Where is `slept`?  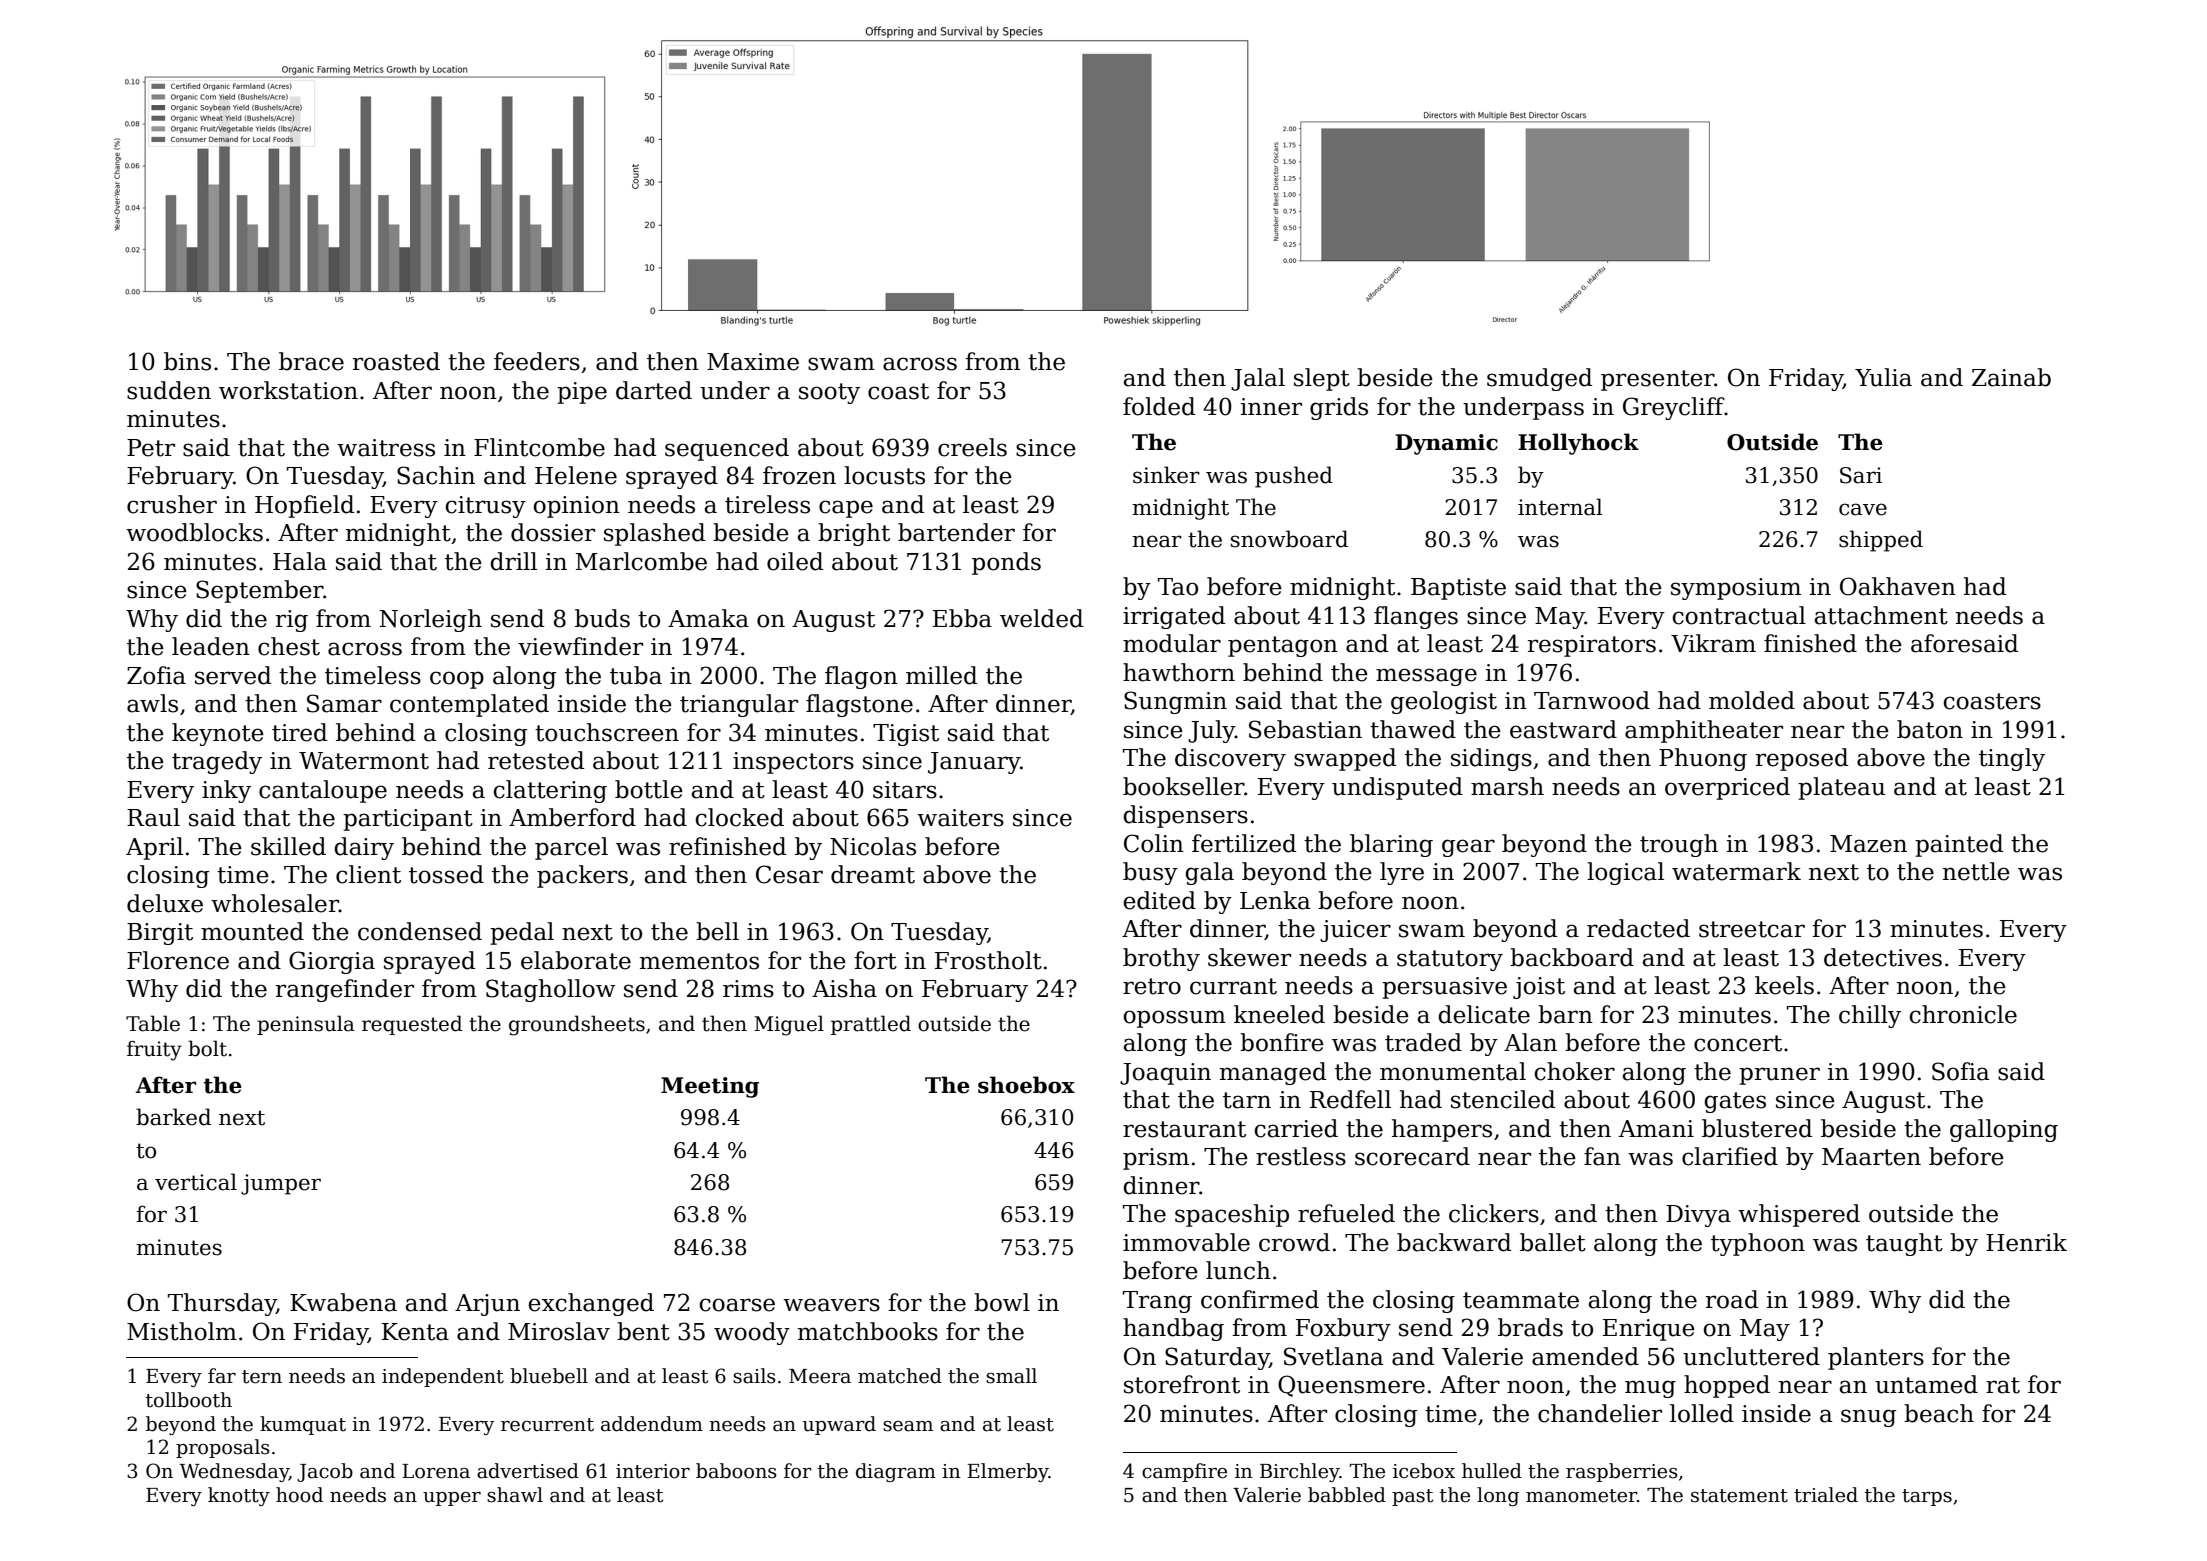
slept is located at coordinates (1322, 379).
